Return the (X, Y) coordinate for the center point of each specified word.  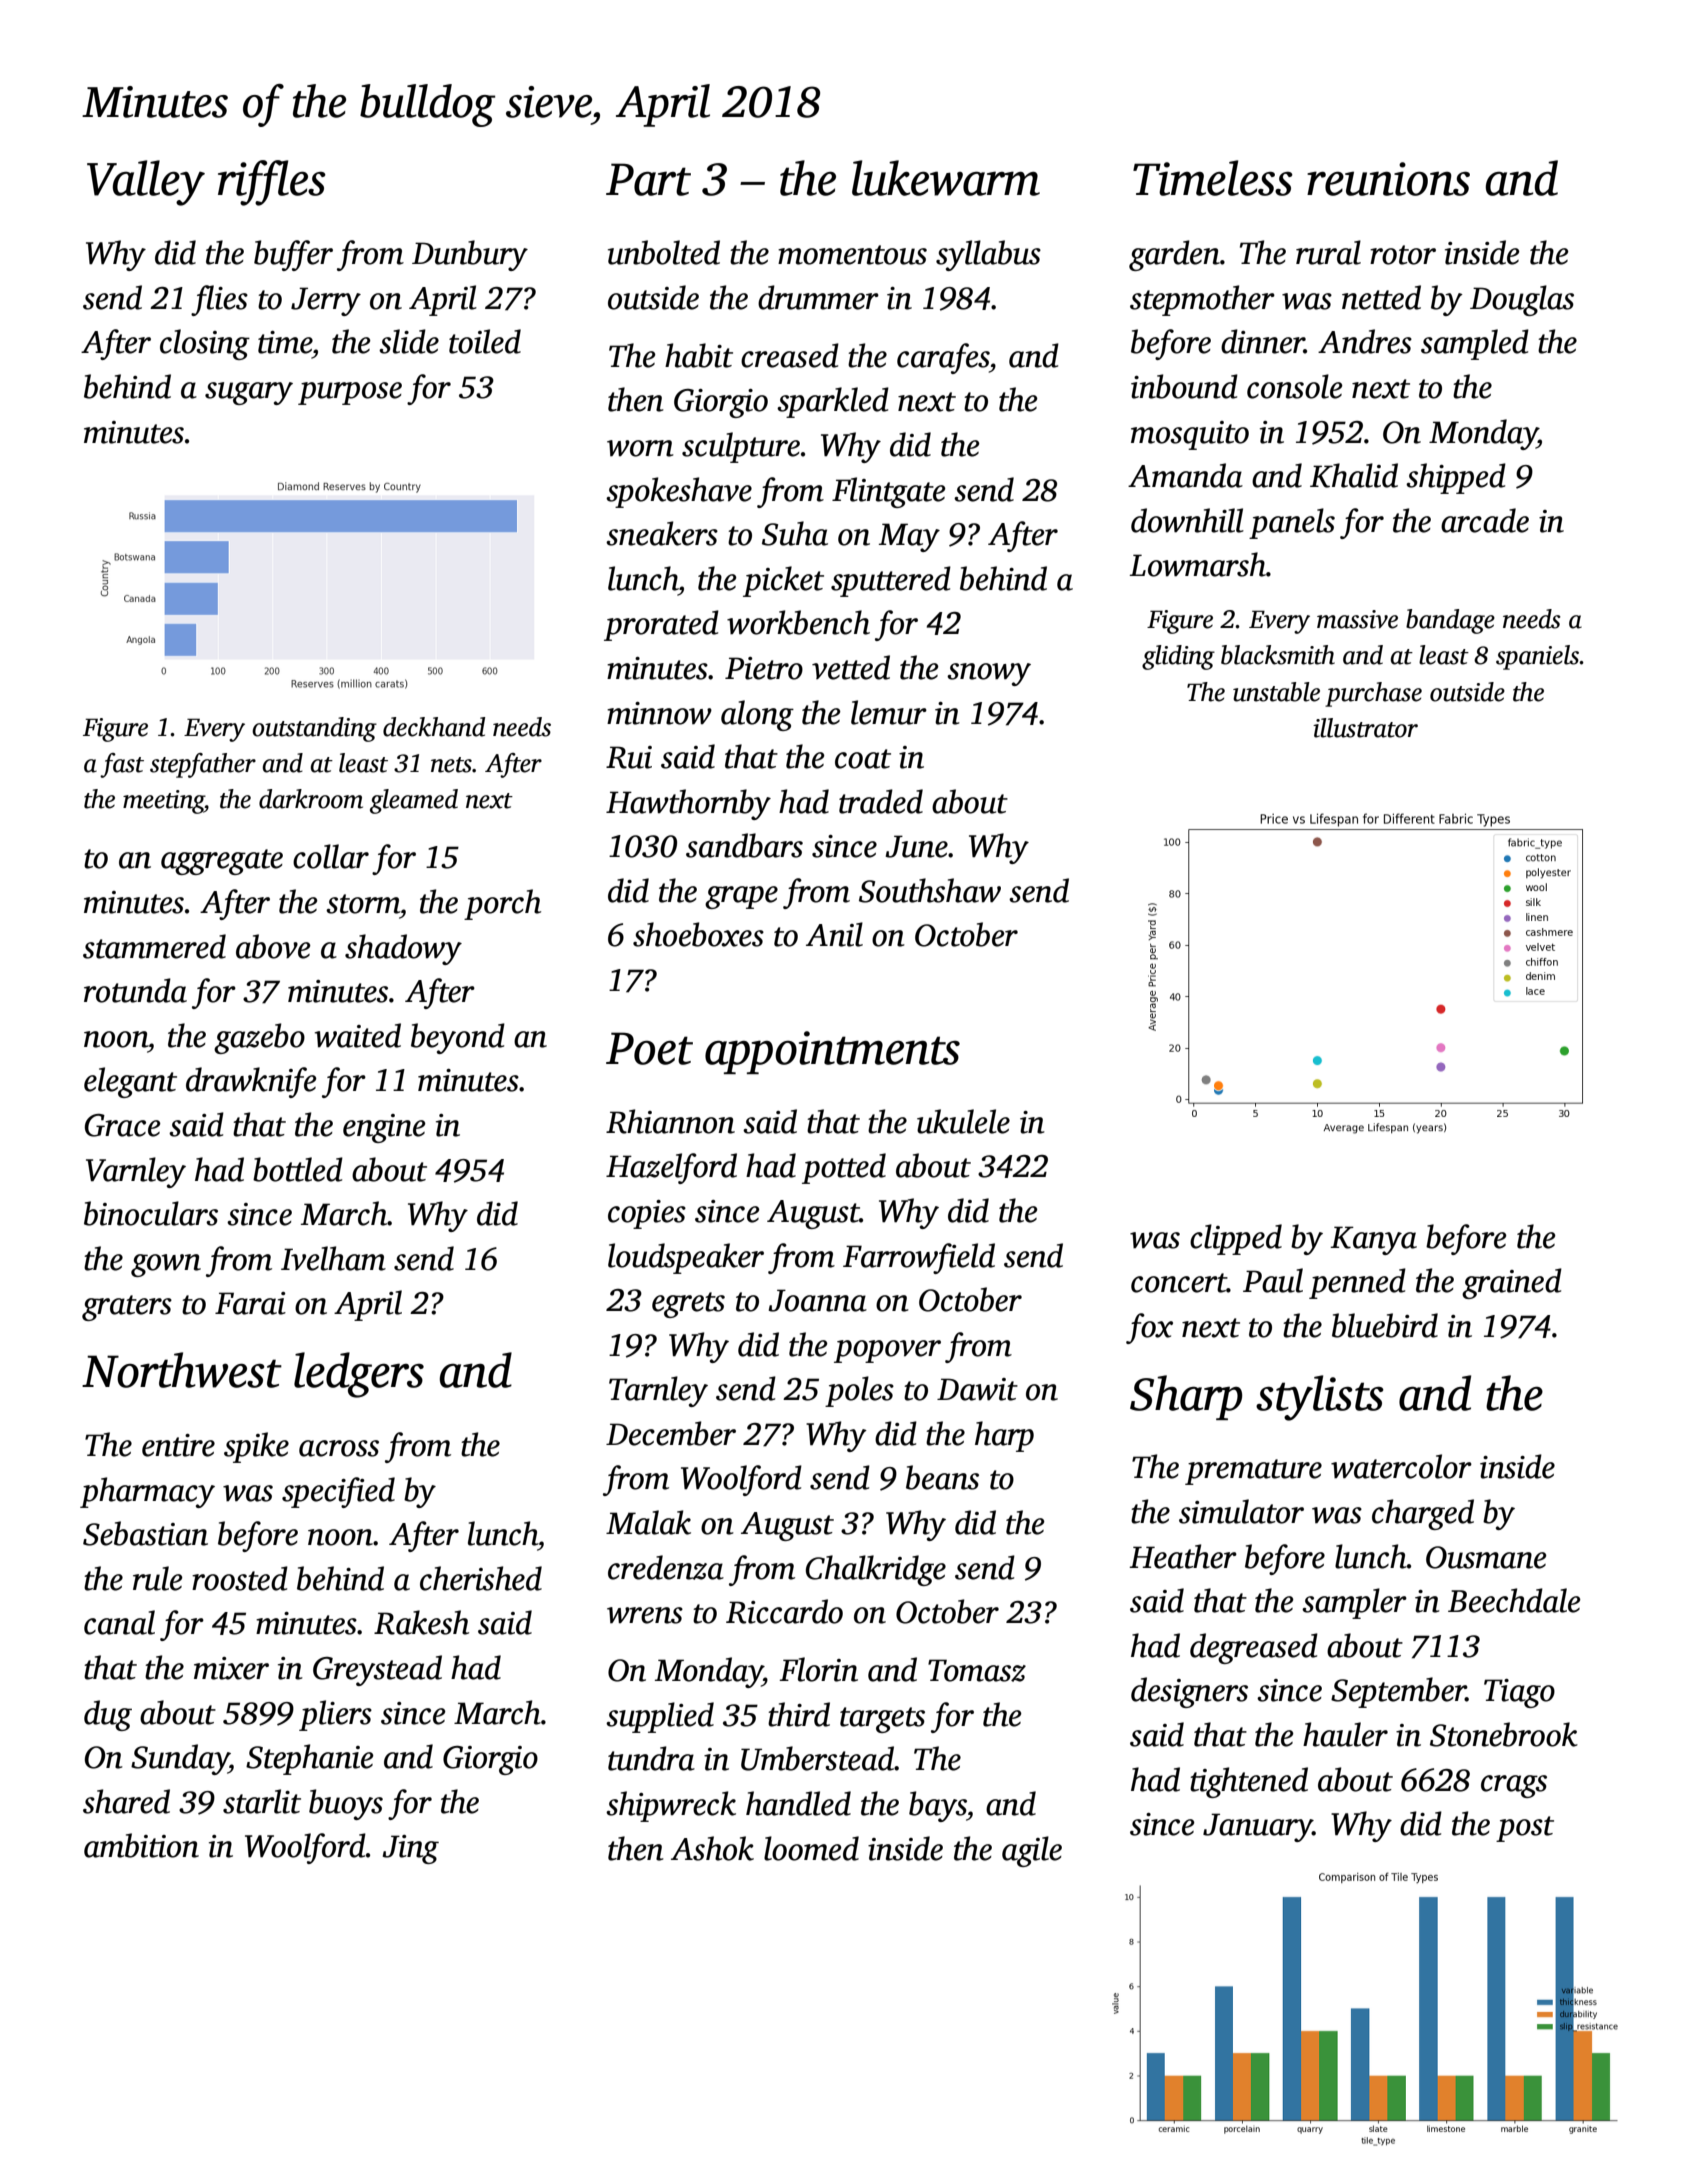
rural (1328, 252)
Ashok (712, 1848)
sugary (249, 393)
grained (1512, 1283)
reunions (1388, 179)
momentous (852, 255)
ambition (141, 1845)
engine (384, 1128)
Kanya (1373, 1240)
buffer (293, 255)
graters (127, 1308)
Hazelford (671, 1168)
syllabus (988, 255)
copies (647, 1214)
